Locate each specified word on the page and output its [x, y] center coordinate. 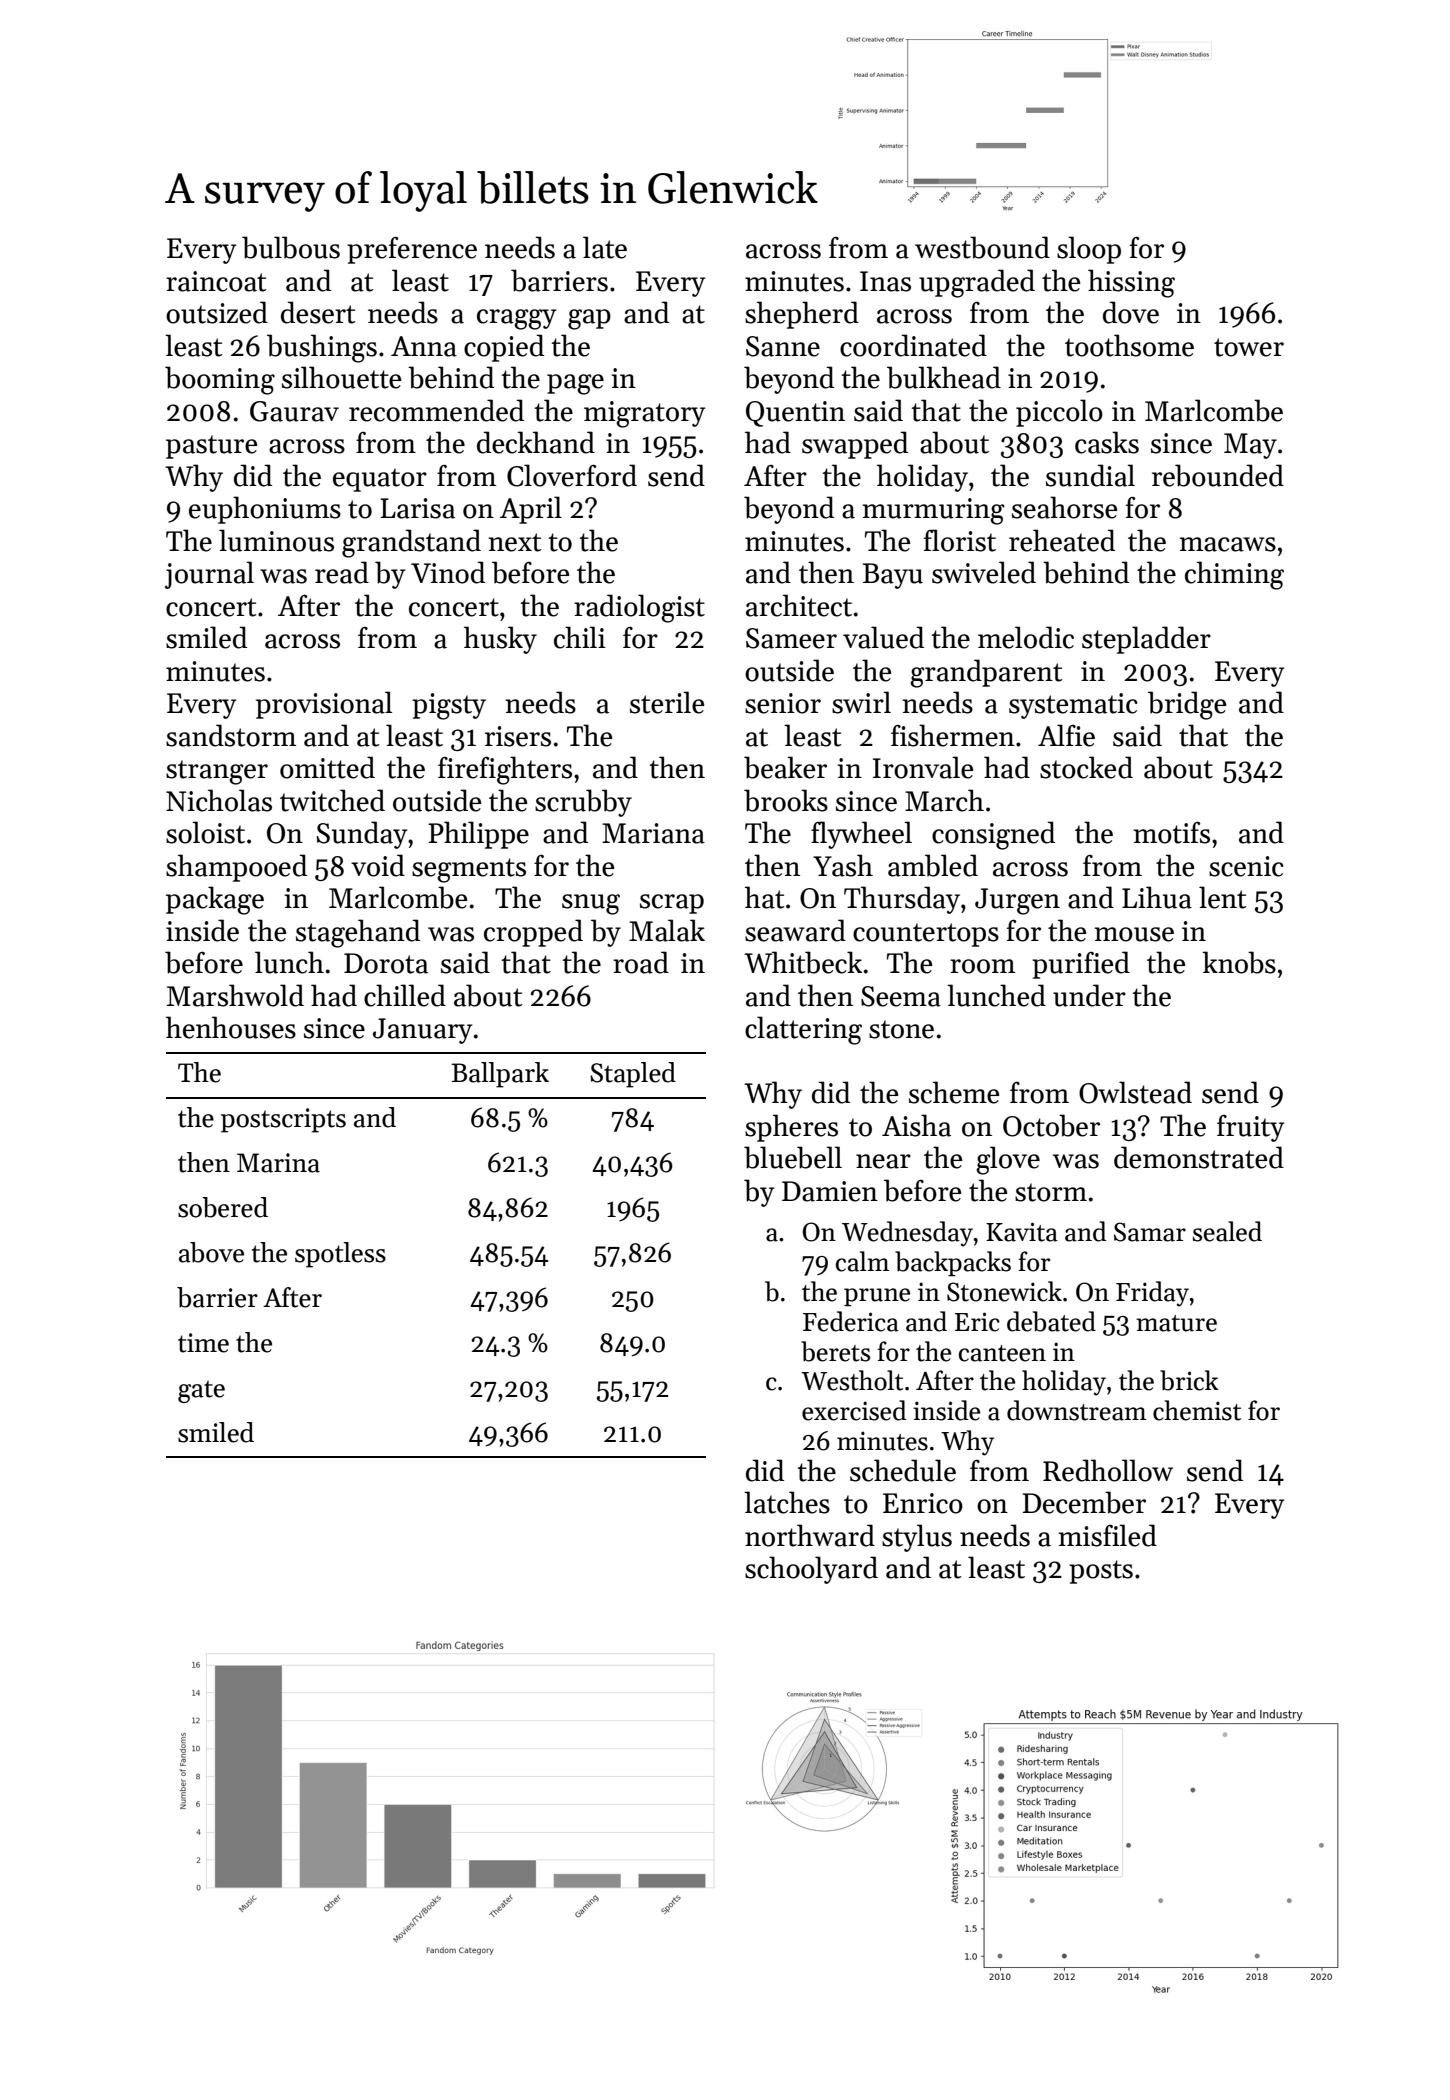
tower [1249, 347]
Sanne [783, 346]
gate [201, 1391]
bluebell [793, 1157]
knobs [1239, 962]
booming [220, 380]
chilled [405, 995]
